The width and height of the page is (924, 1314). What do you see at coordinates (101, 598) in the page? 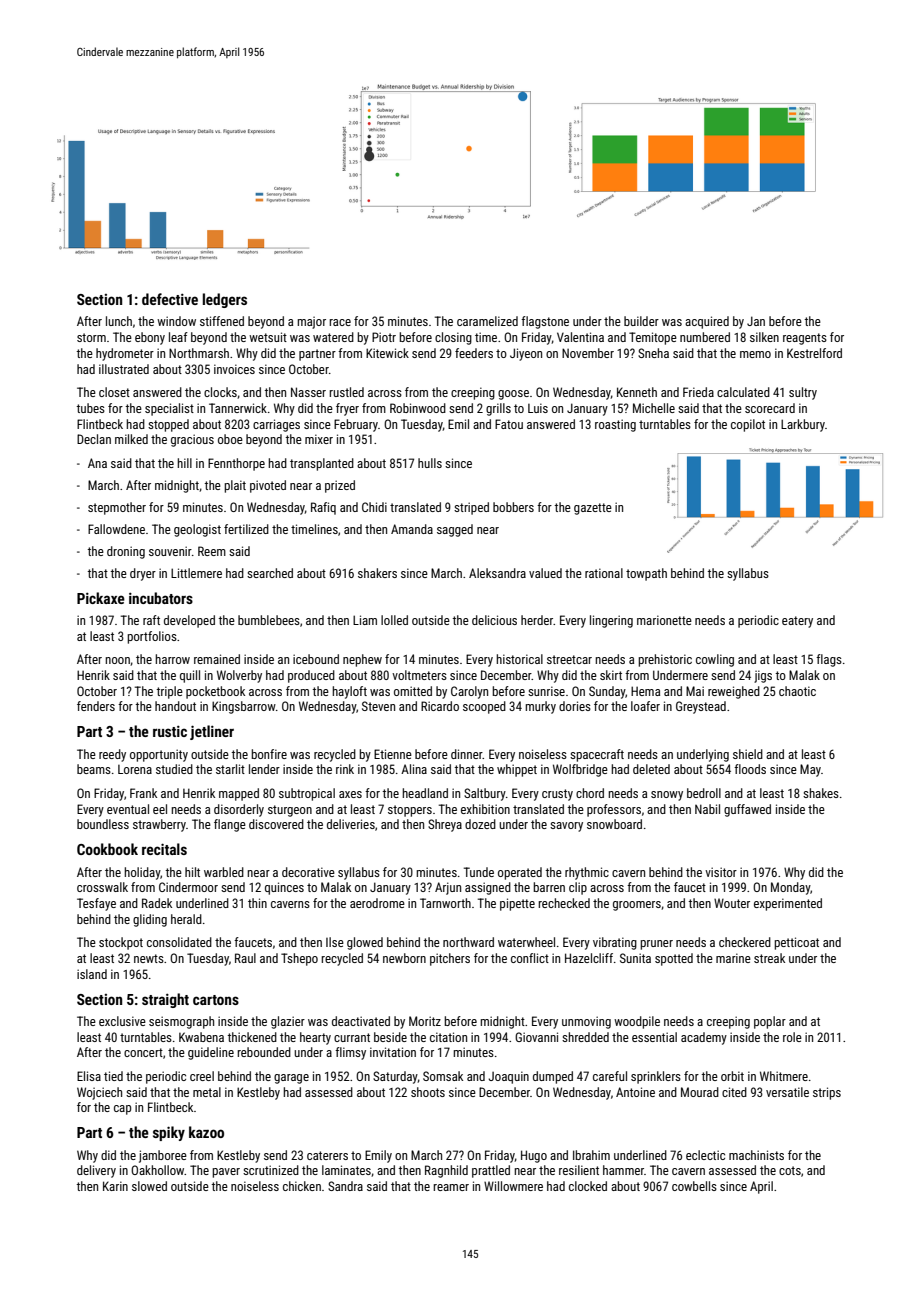
I see `Pickaxe` at bounding box center [101, 598].
